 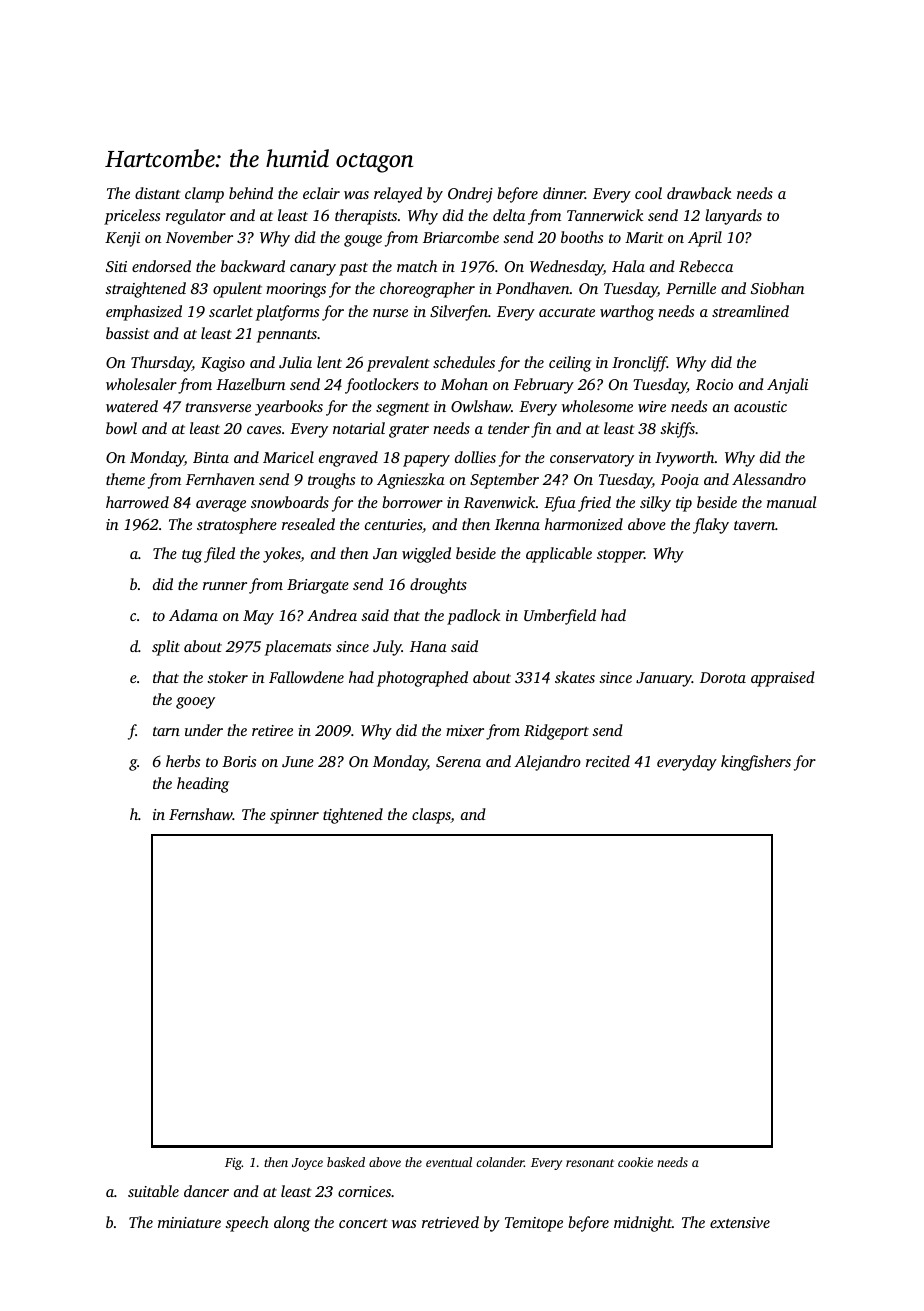 I want to click on speech, so click(x=247, y=1224).
